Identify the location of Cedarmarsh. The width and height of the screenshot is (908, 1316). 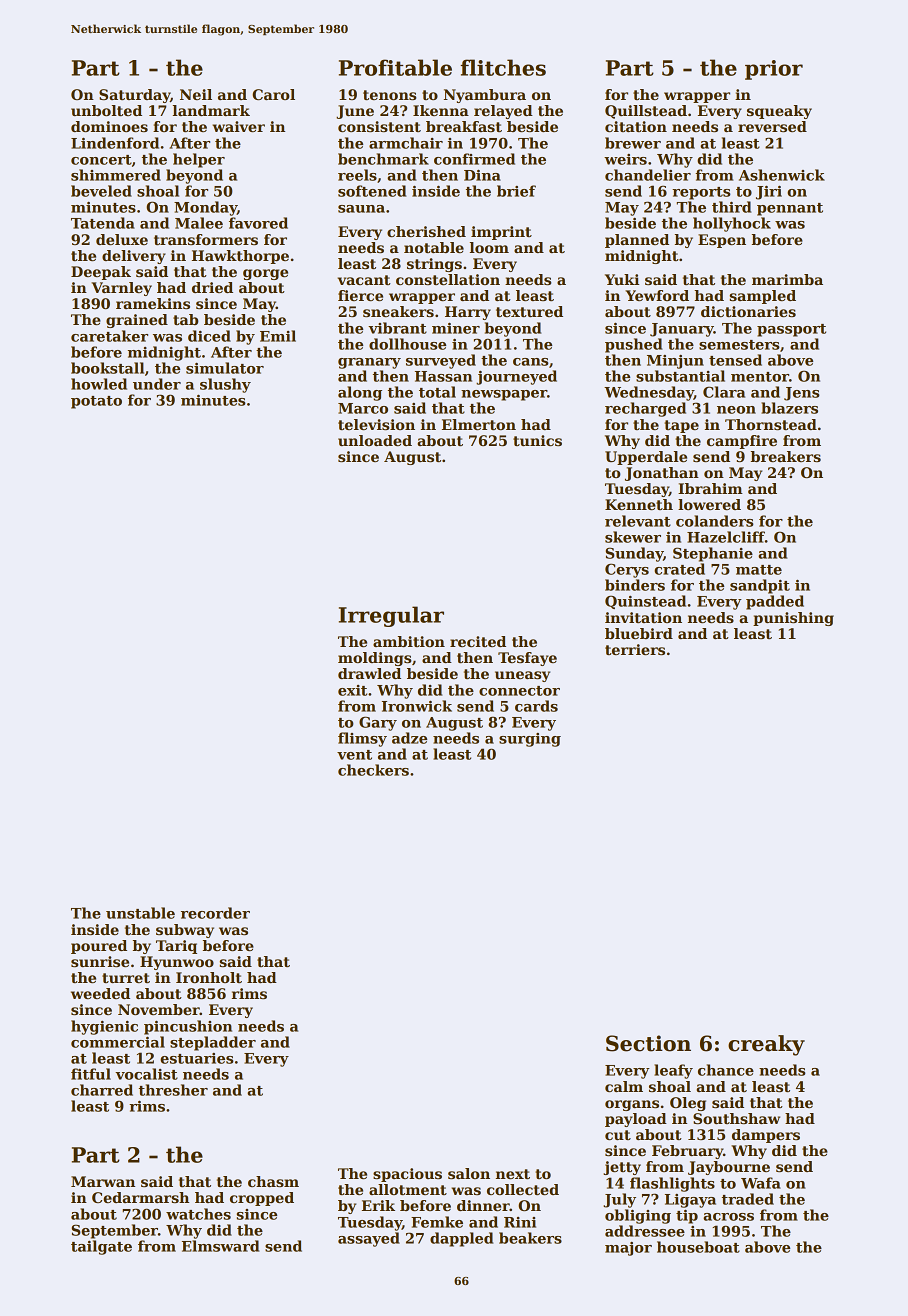
(140, 1197).
